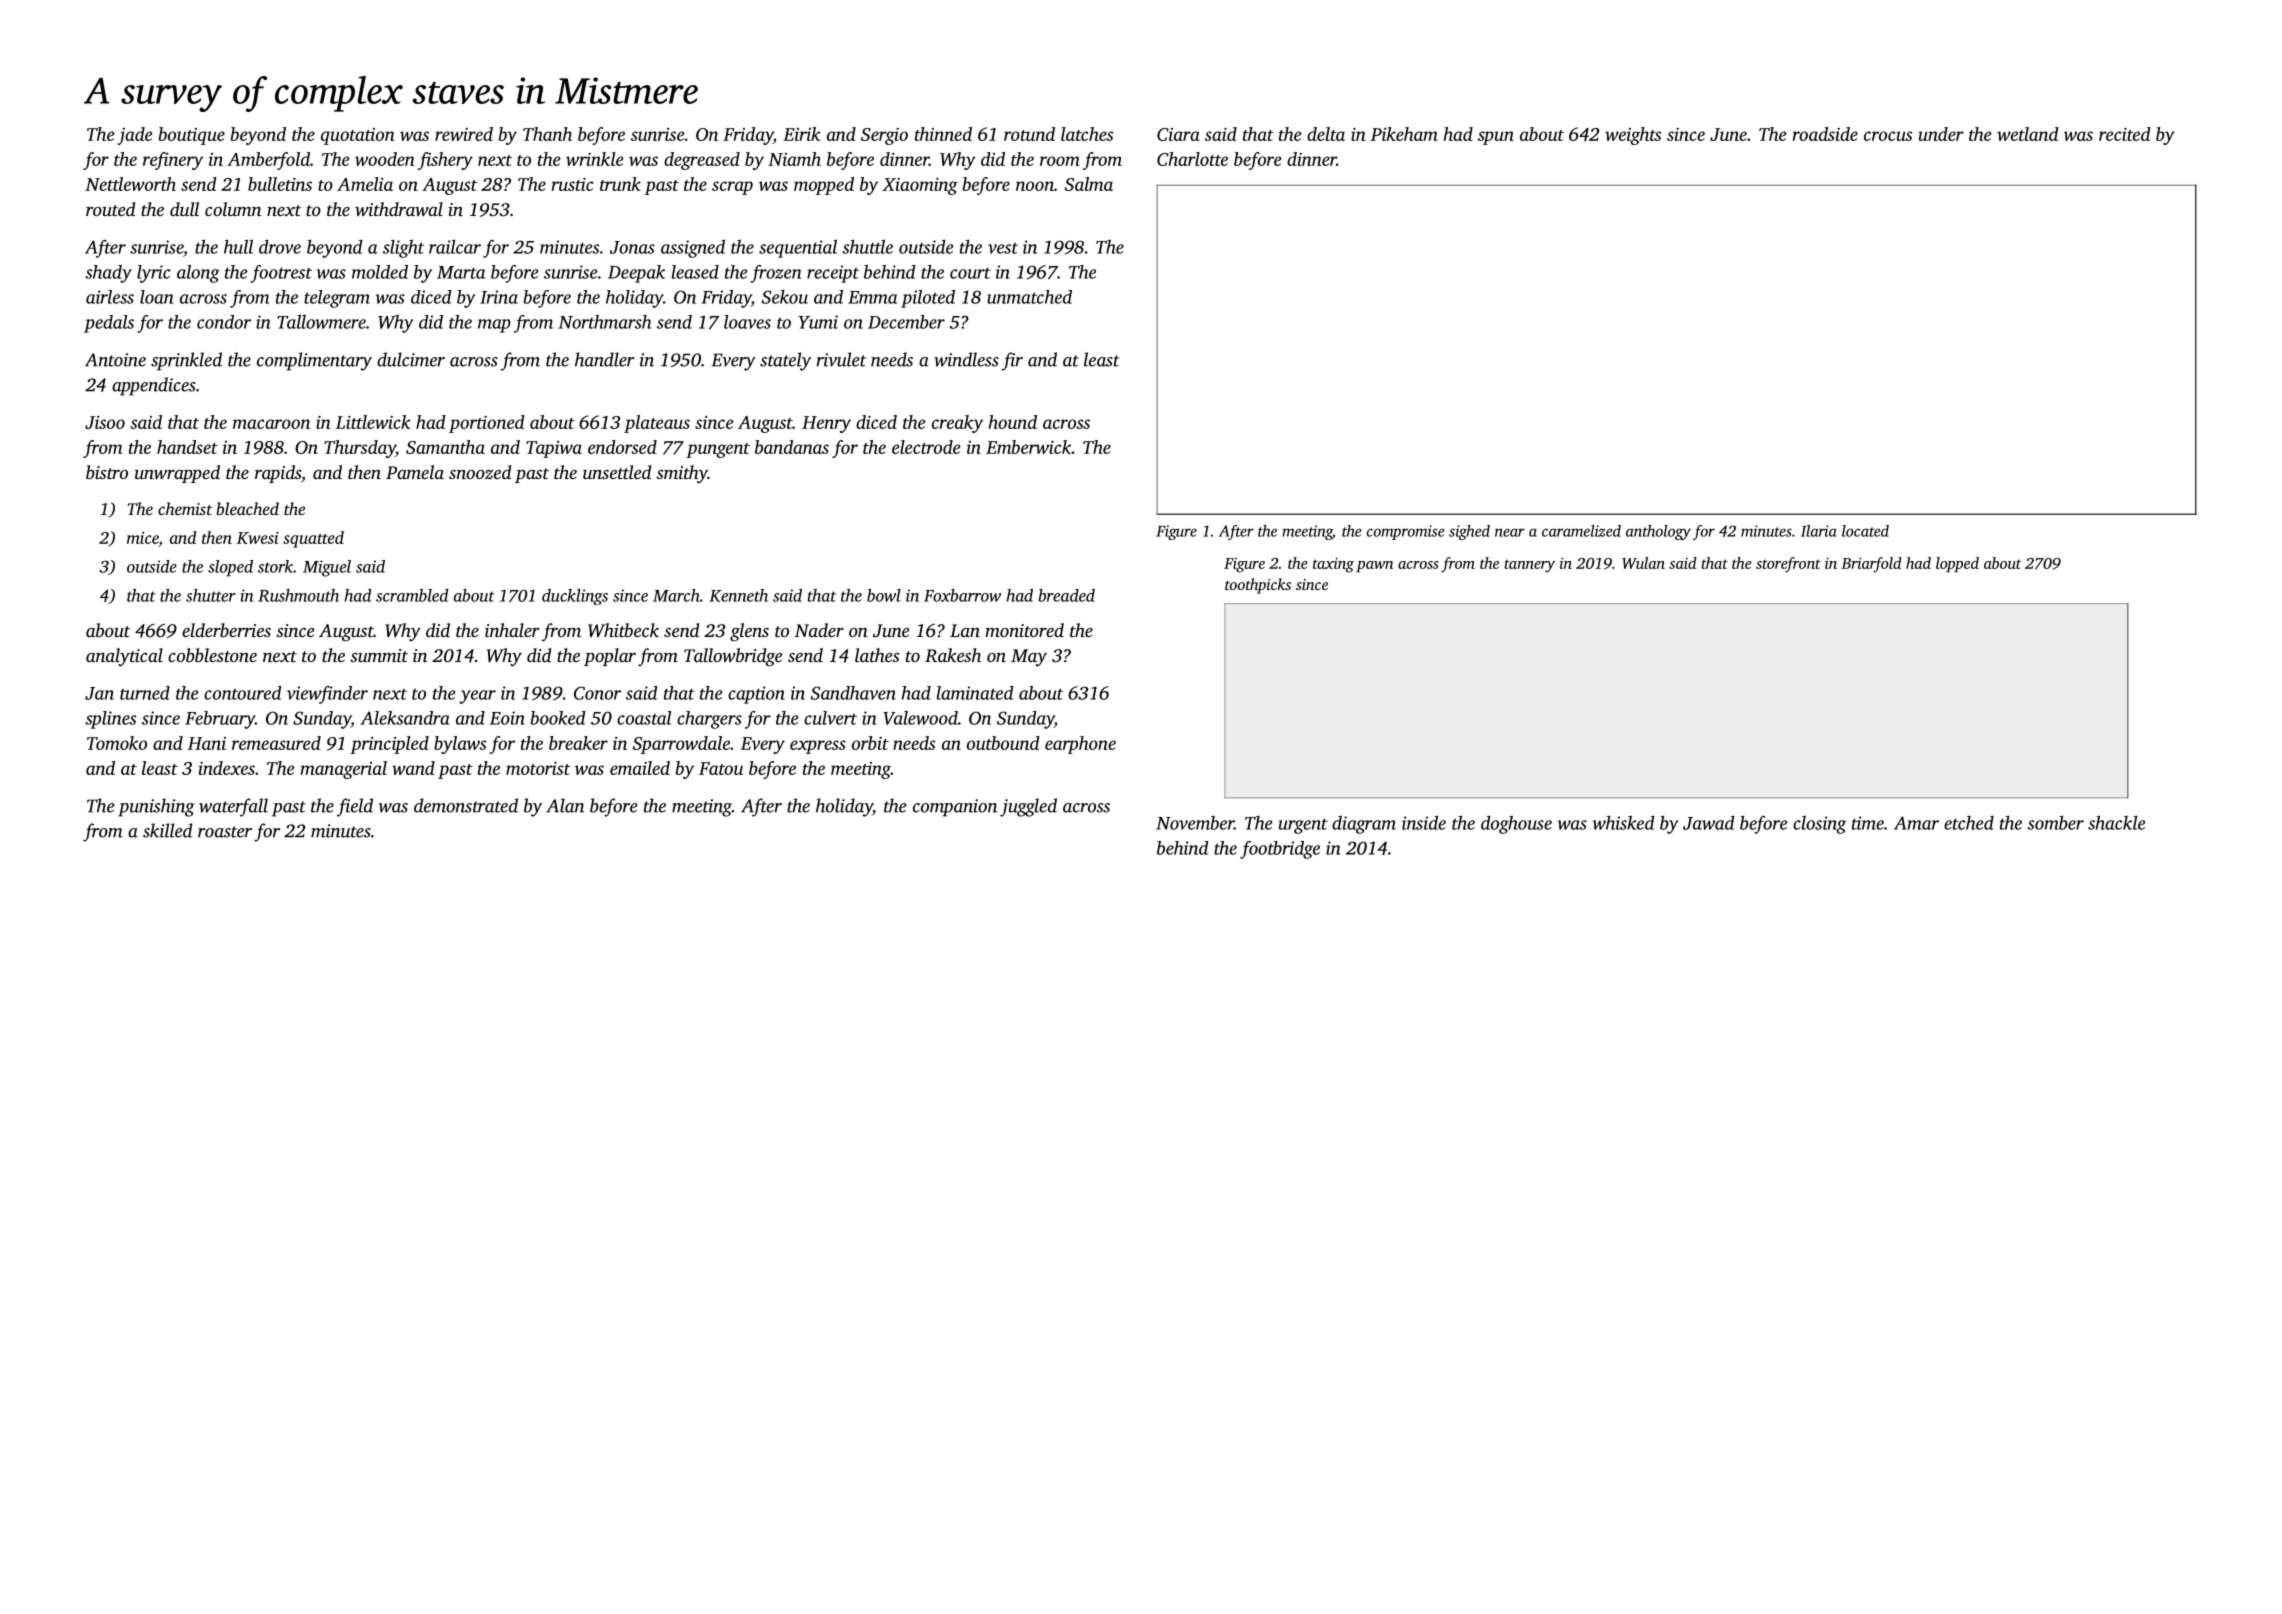 The image size is (2282, 1614). I want to click on Jawad, so click(1708, 823).
